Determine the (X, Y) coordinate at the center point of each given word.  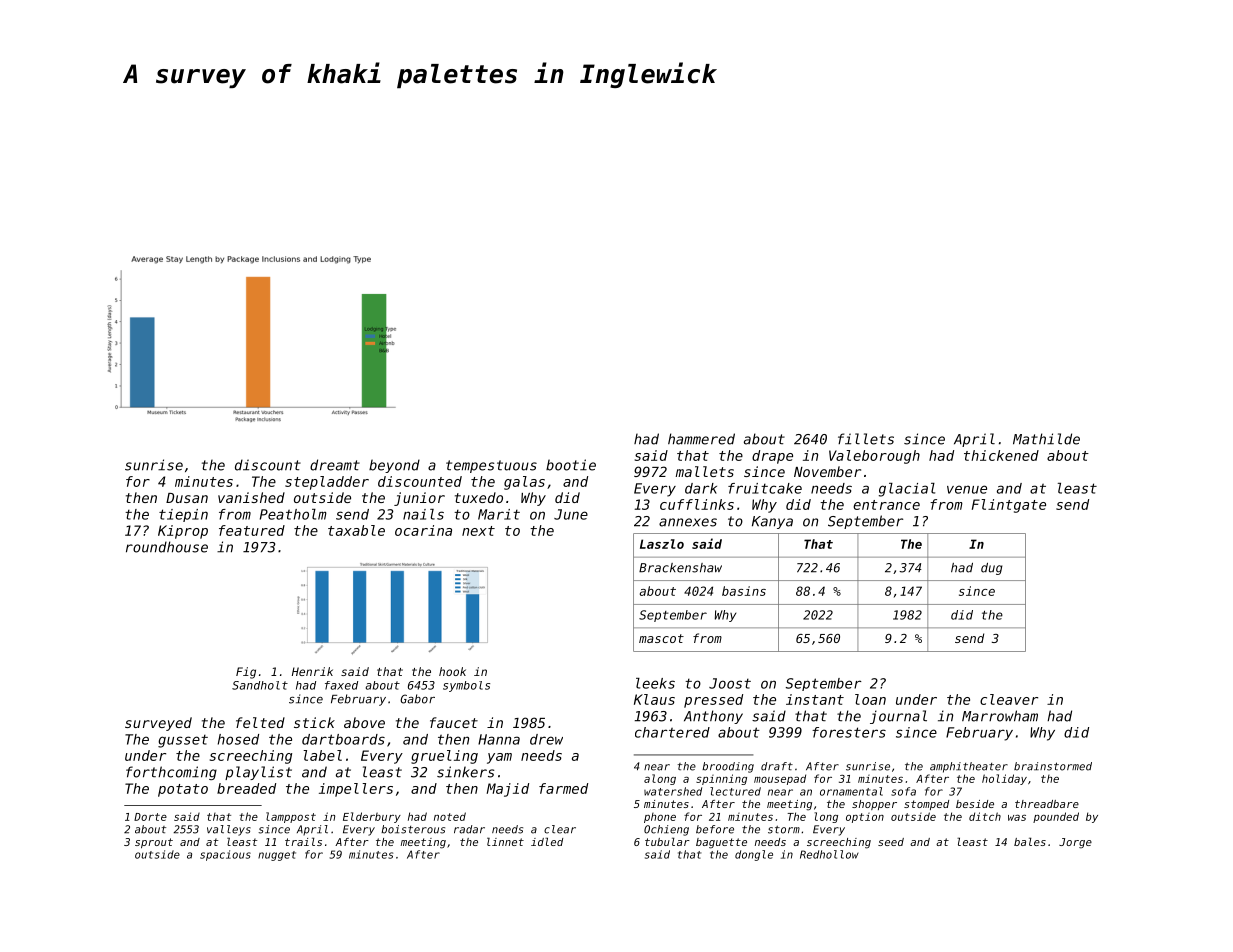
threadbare (1047, 804)
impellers (356, 790)
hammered (701, 439)
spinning (721, 779)
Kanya (772, 522)
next (478, 531)
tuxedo (479, 497)
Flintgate (1009, 506)
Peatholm (293, 514)
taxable (356, 530)
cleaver (1009, 699)
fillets (866, 439)
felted (260, 722)
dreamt (335, 465)
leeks (655, 683)
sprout (154, 843)
